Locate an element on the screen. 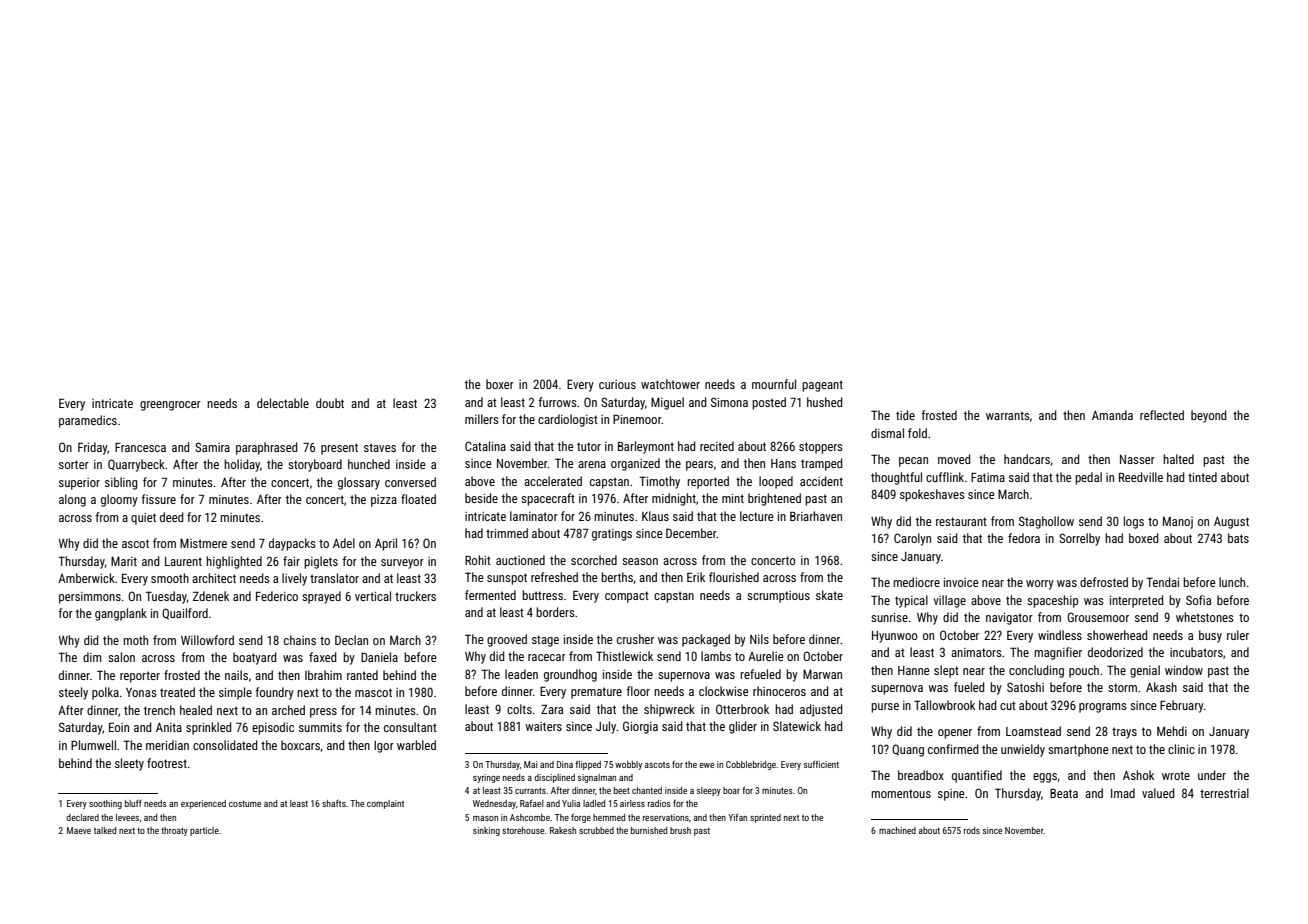 This screenshot has height=924, width=1308. mournful is located at coordinates (774, 384).
